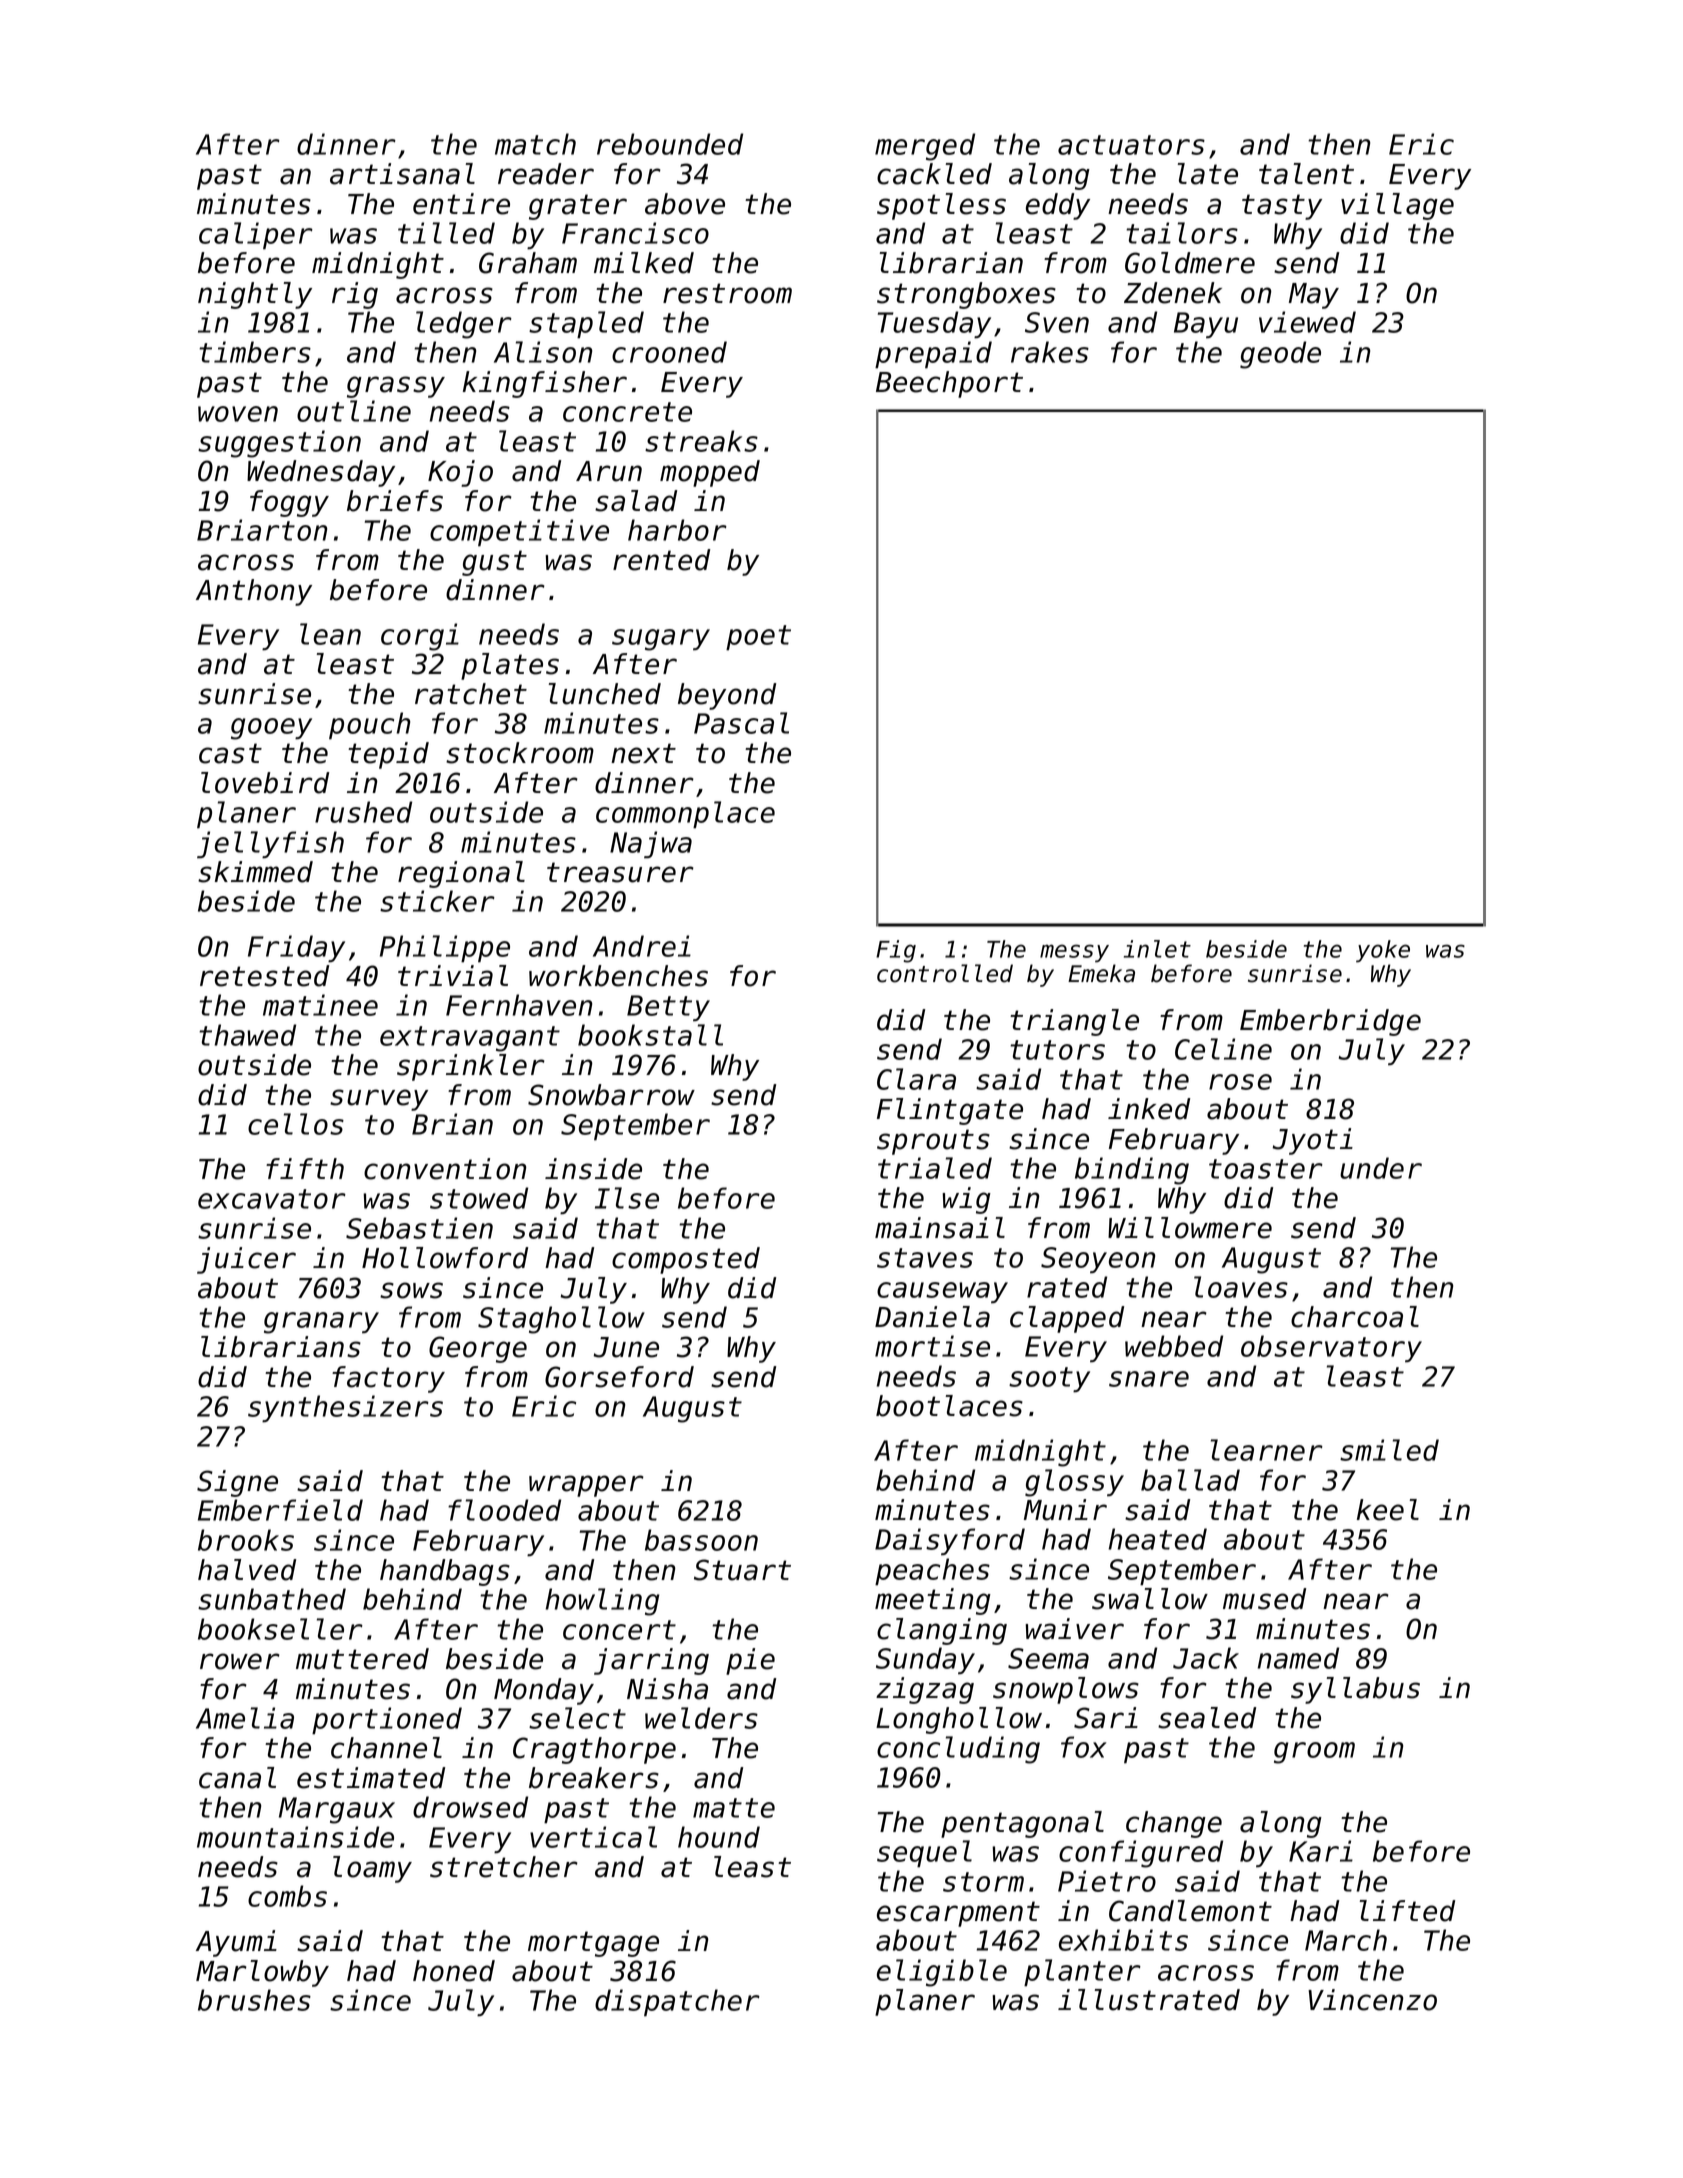  What do you see at coordinates (1314, 1753) in the page?
I see `groom` at bounding box center [1314, 1753].
